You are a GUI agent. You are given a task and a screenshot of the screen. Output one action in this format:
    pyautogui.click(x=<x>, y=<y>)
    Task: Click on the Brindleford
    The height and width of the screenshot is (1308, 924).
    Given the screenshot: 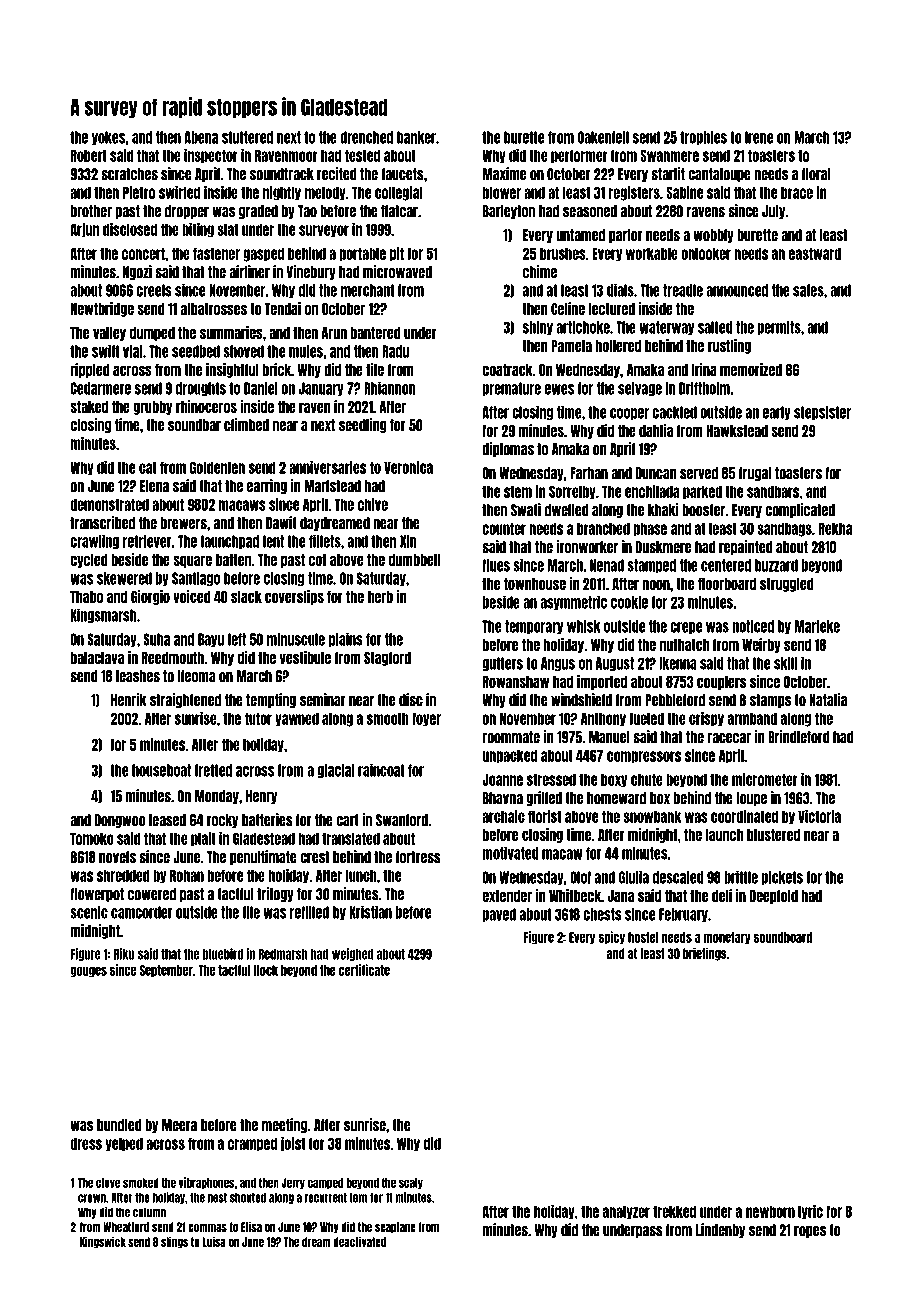 What is the action you would take?
    pyautogui.click(x=799, y=737)
